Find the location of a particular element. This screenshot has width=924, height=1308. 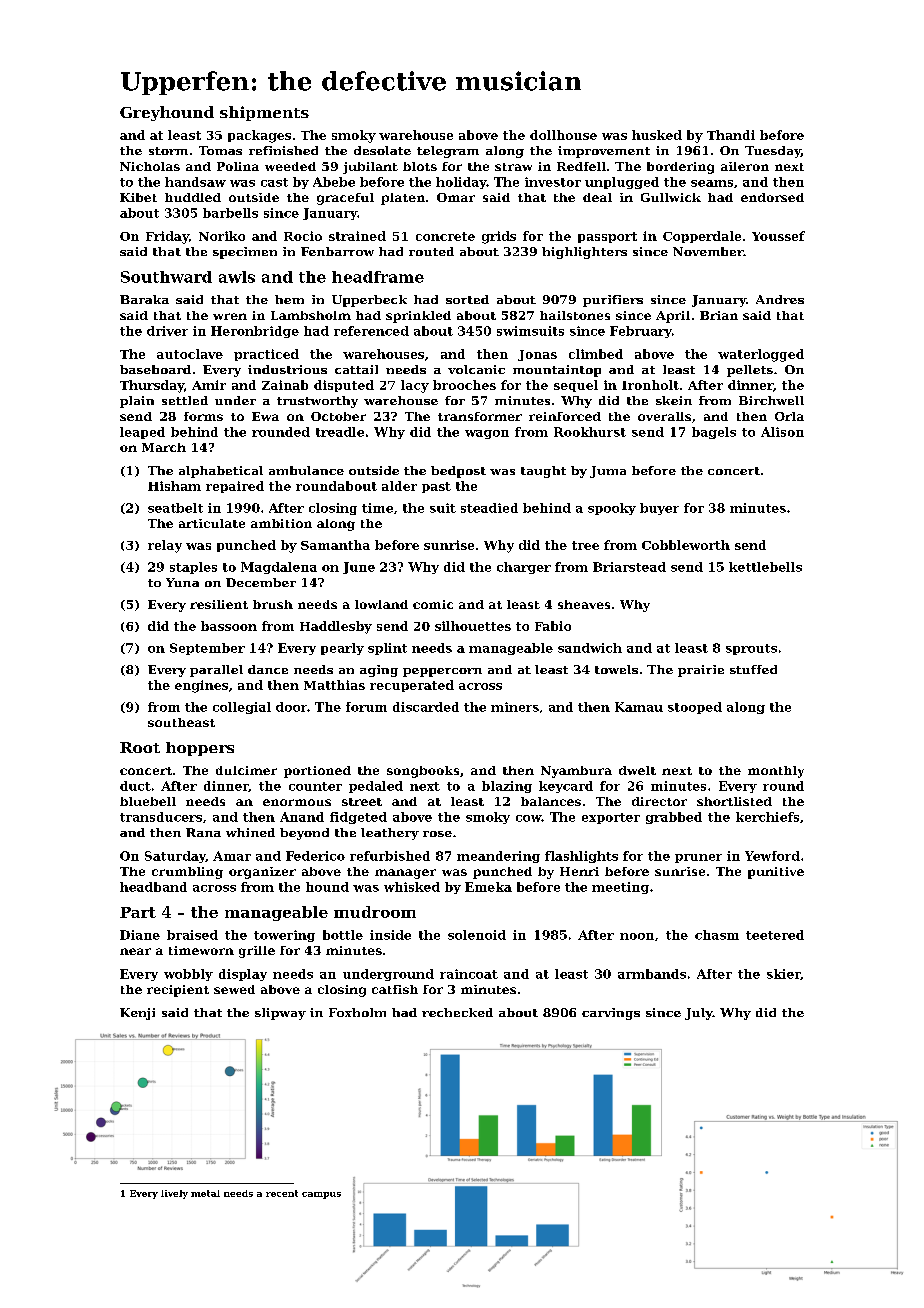

southeast is located at coordinates (181, 722).
